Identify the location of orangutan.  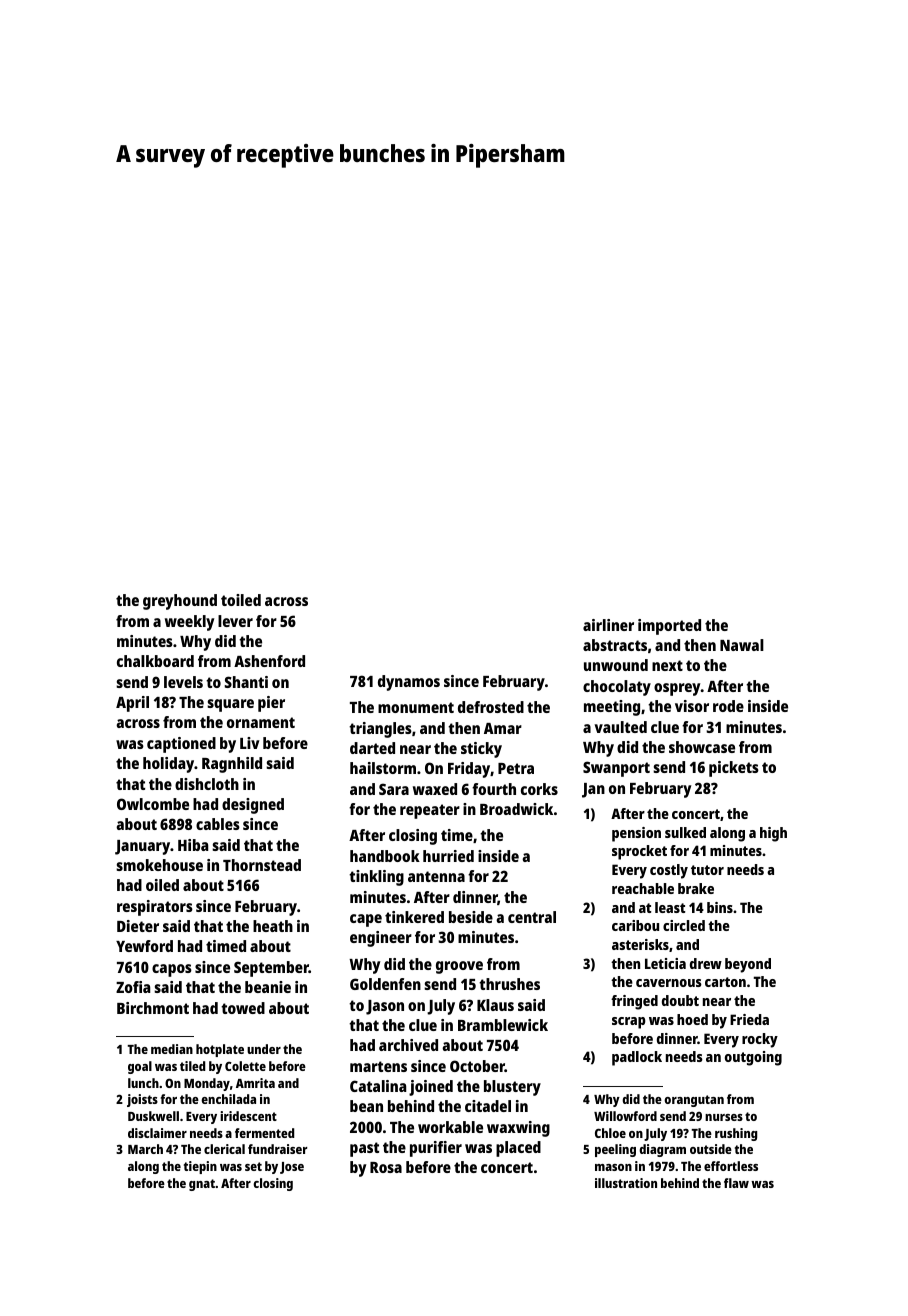
(694, 1101).
